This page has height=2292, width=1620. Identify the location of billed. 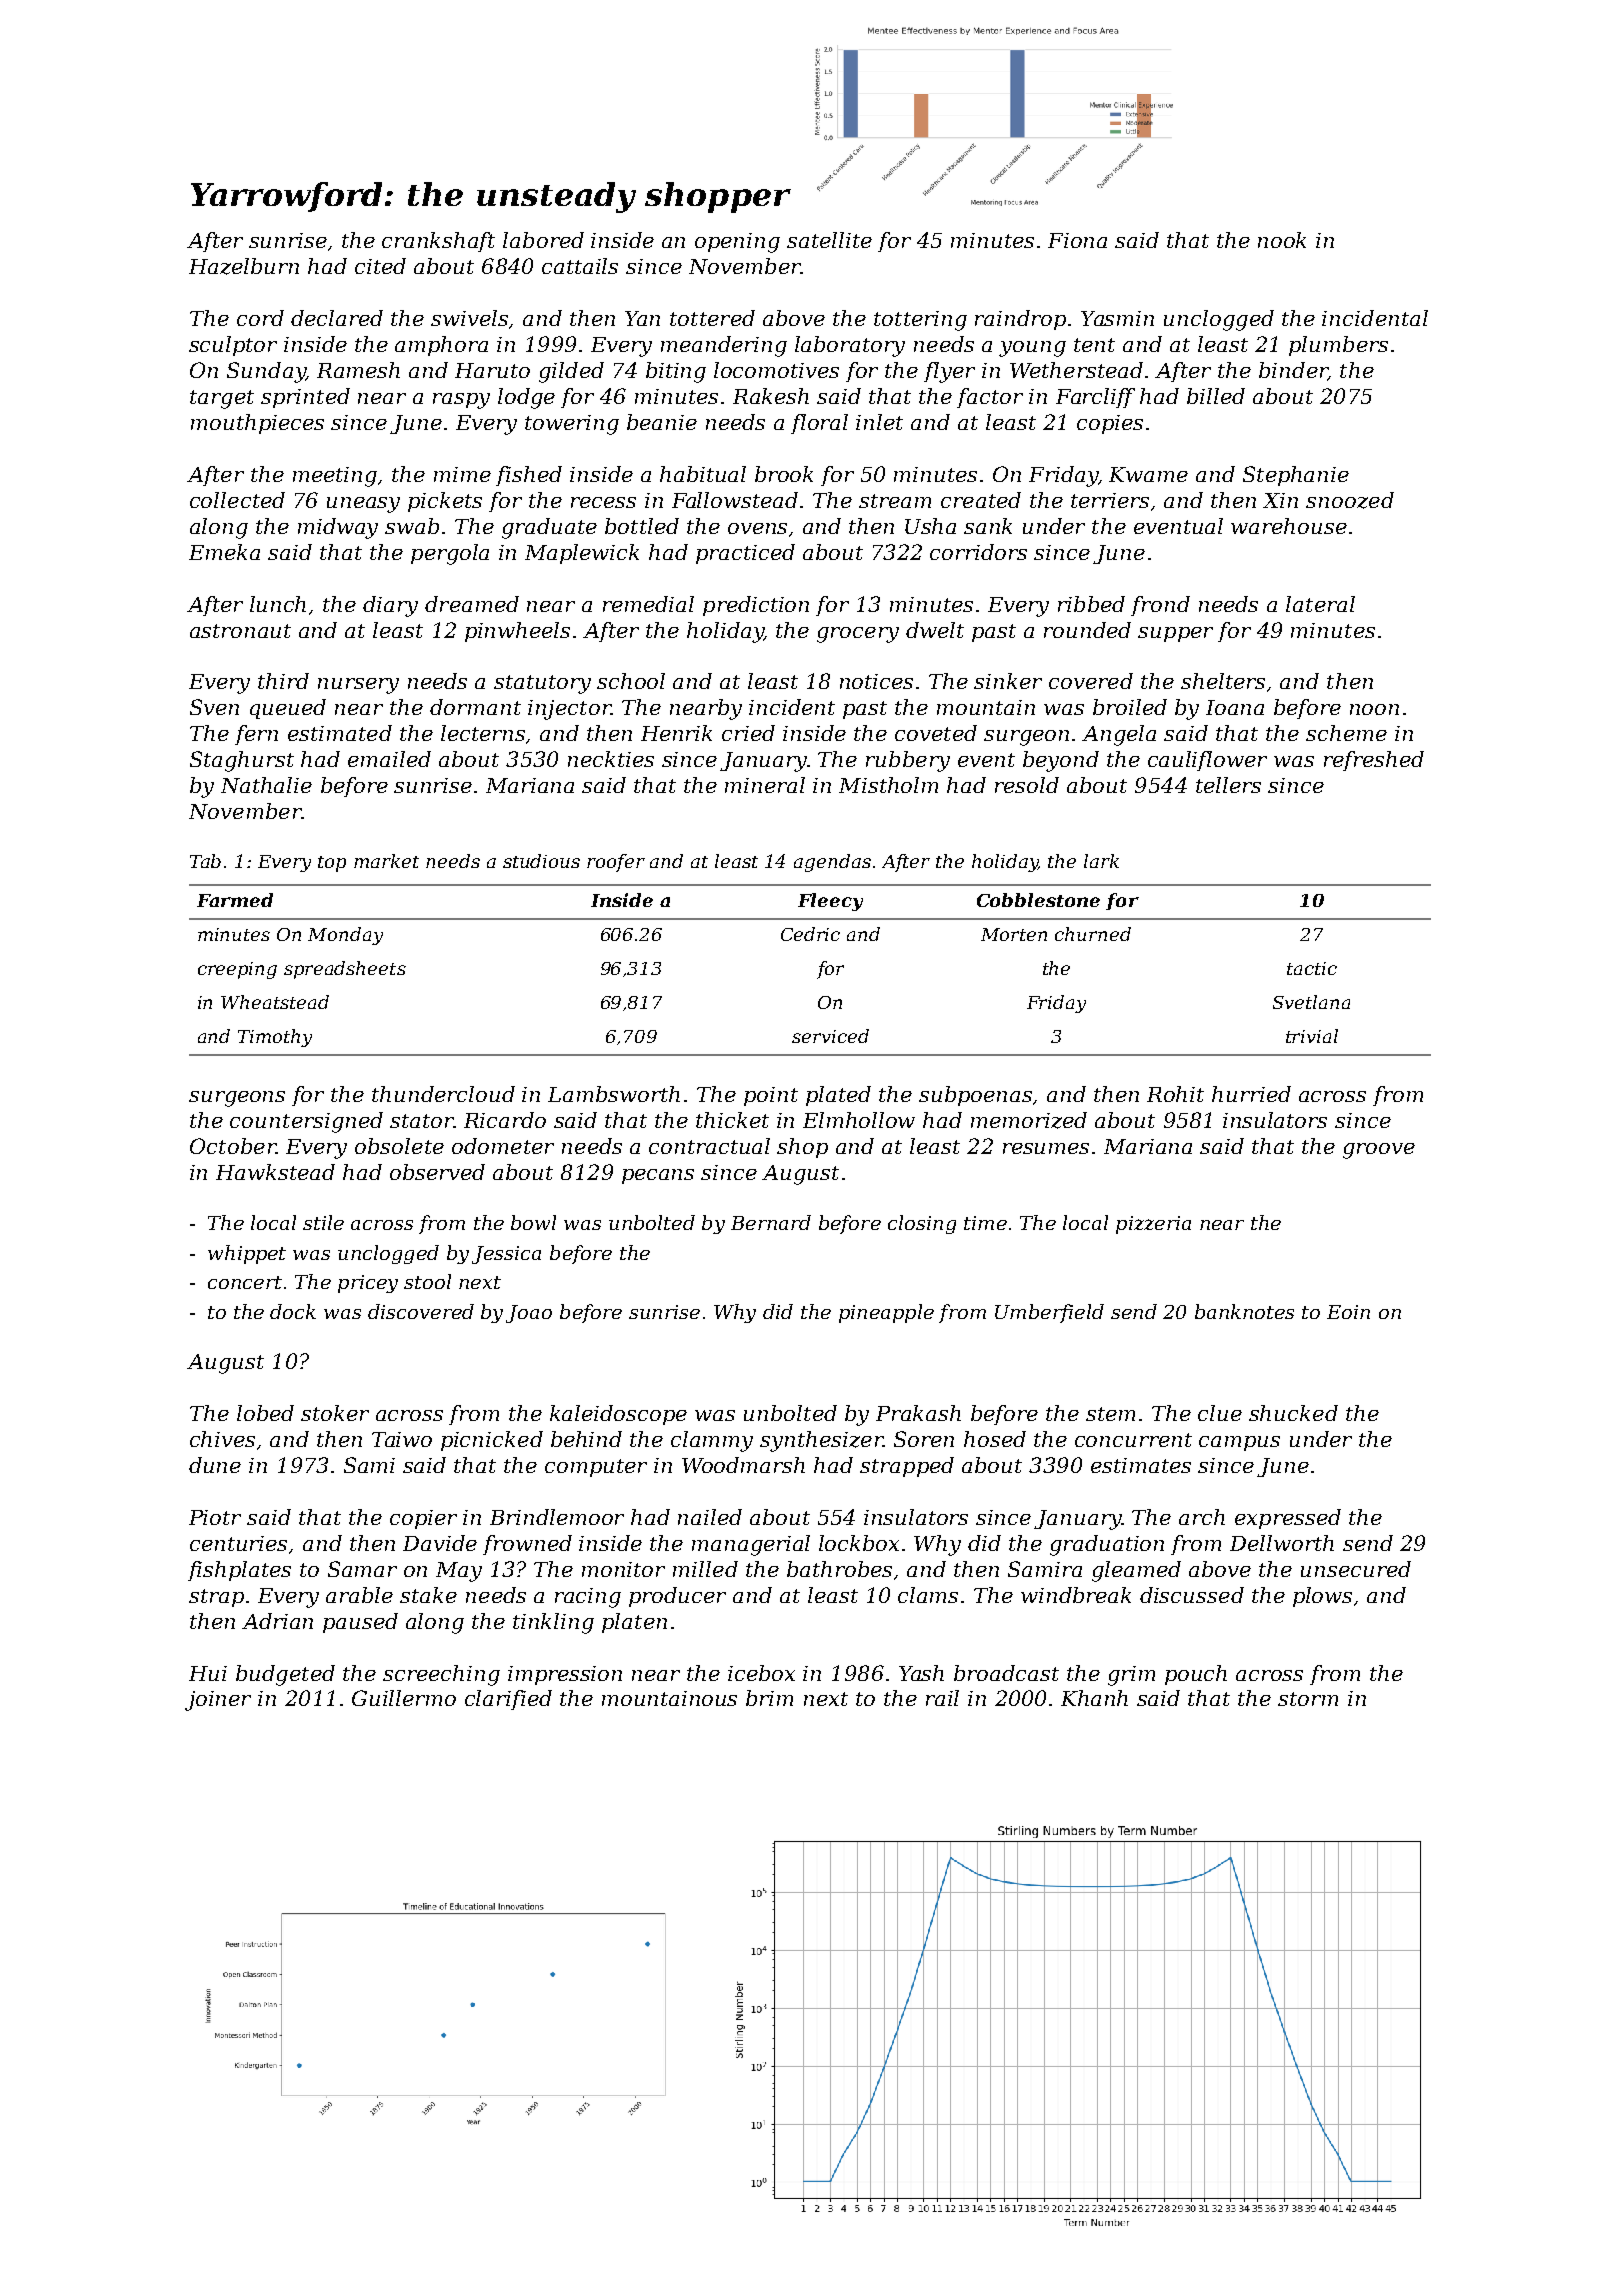
(1216, 396).
